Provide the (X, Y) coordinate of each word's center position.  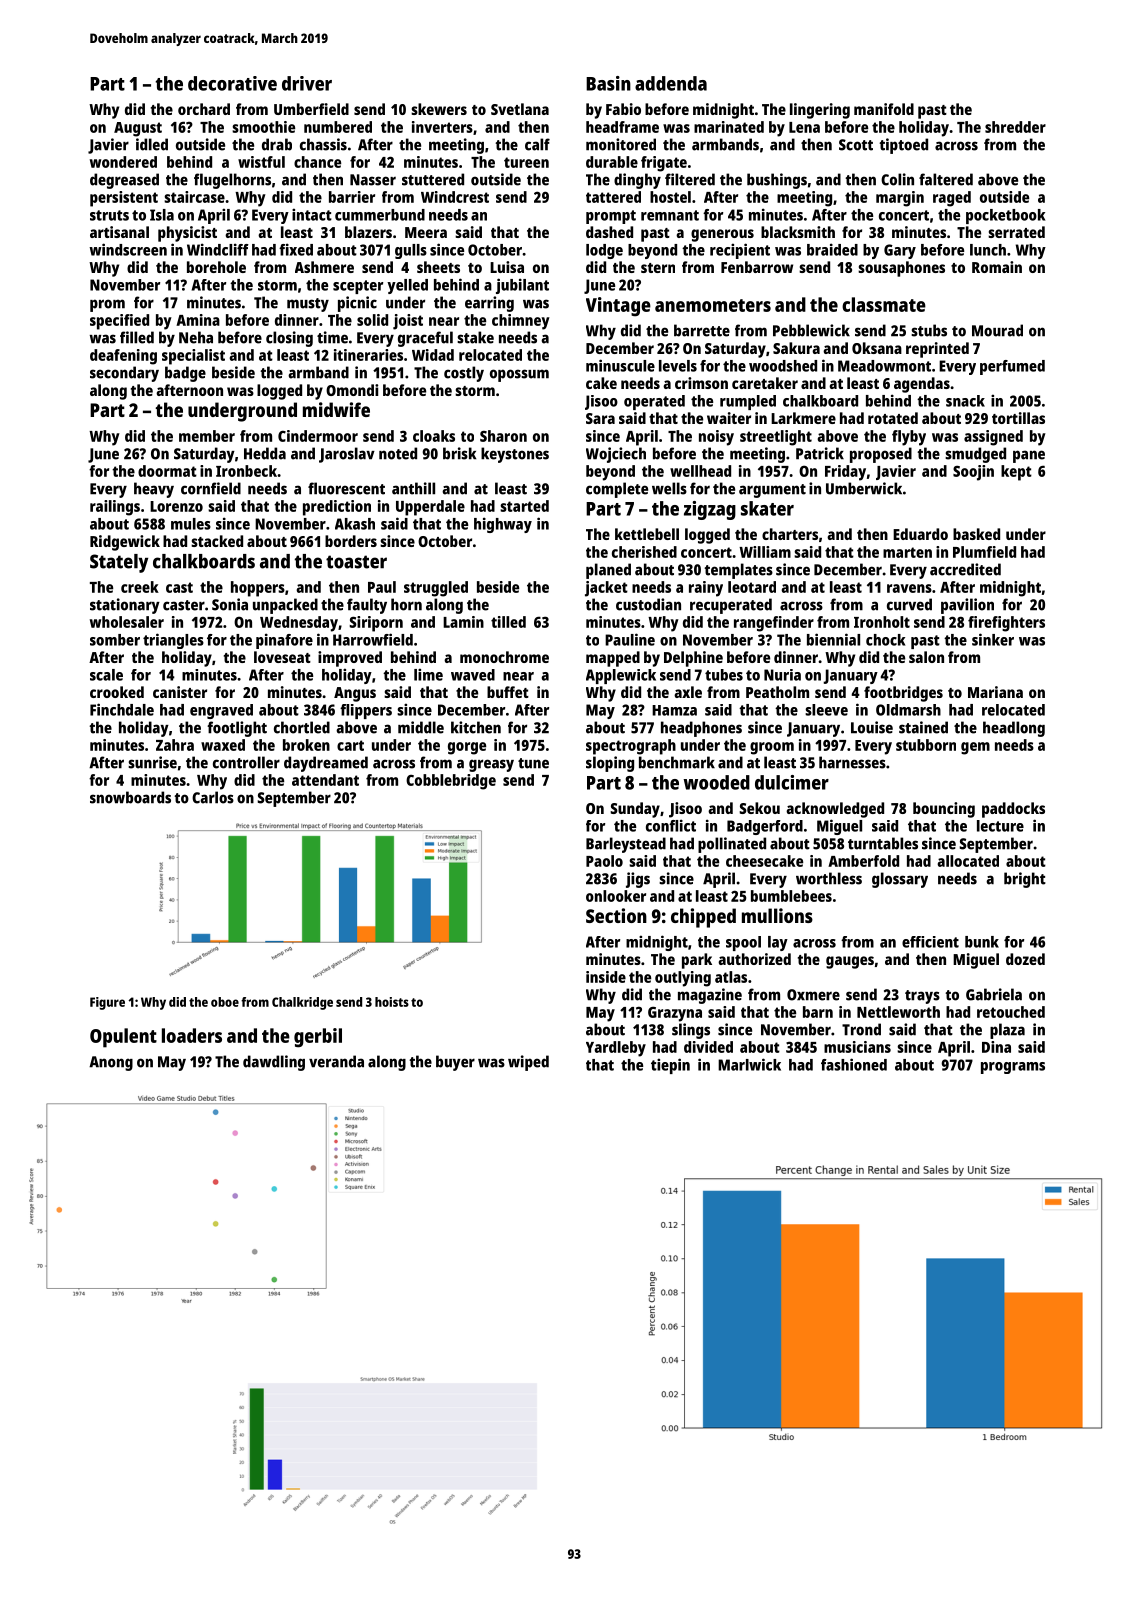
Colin (897, 179)
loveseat (282, 657)
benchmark (677, 762)
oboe (225, 1002)
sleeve (826, 710)
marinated (729, 127)
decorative (232, 83)
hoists (392, 1002)
